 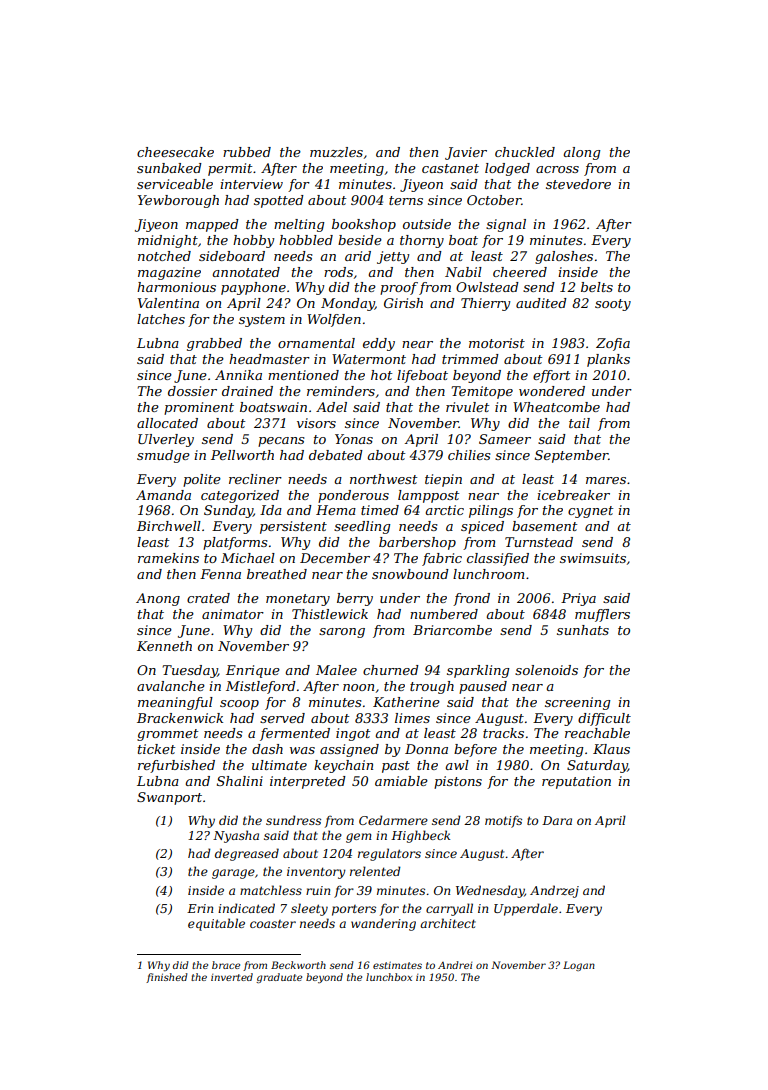 What do you see at coordinates (239, 705) in the page?
I see `scoop` at bounding box center [239, 705].
